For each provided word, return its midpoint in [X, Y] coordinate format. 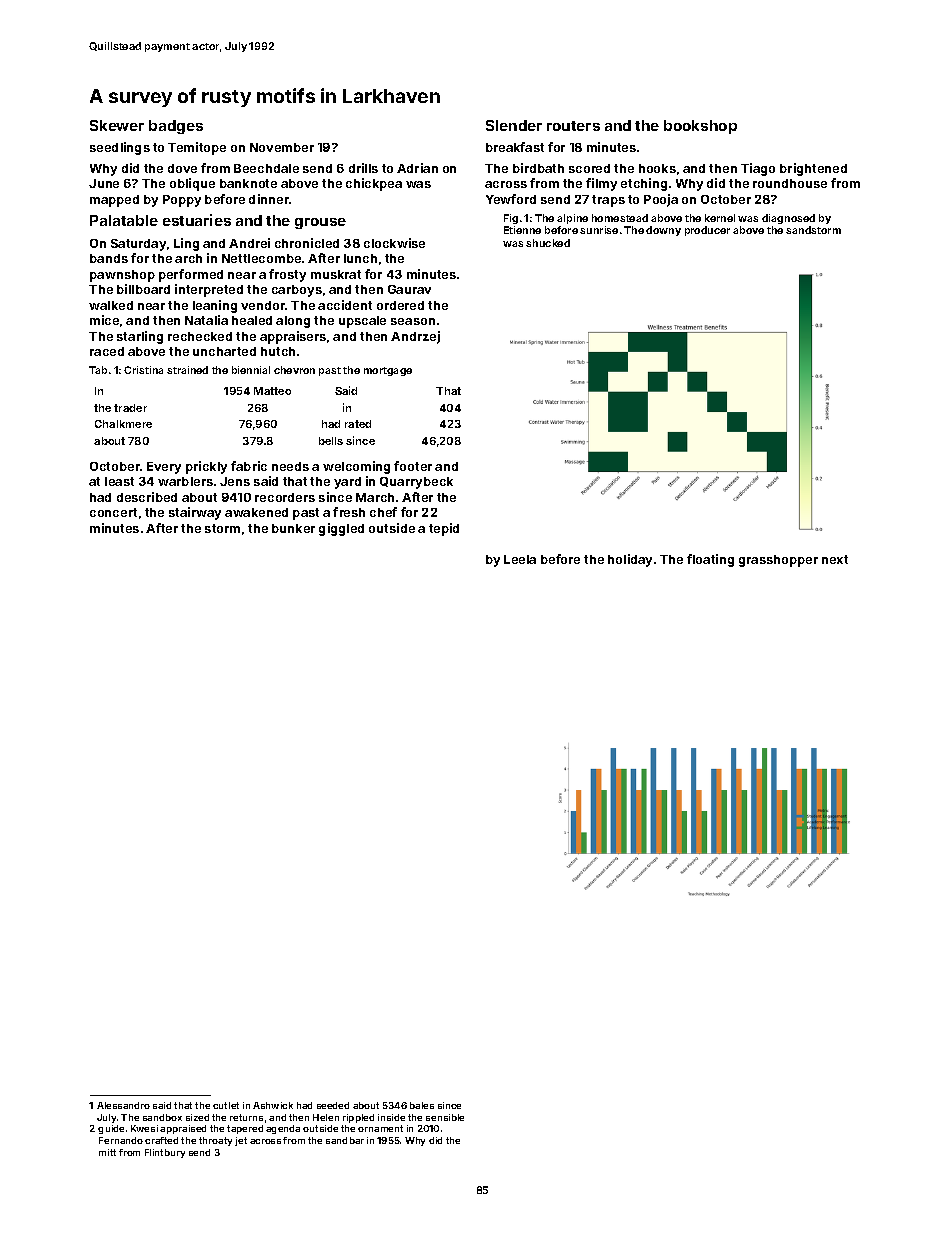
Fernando [121, 1140]
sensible [445, 1117]
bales [422, 1105]
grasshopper [778, 561]
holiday [630, 560]
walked [111, 305]
